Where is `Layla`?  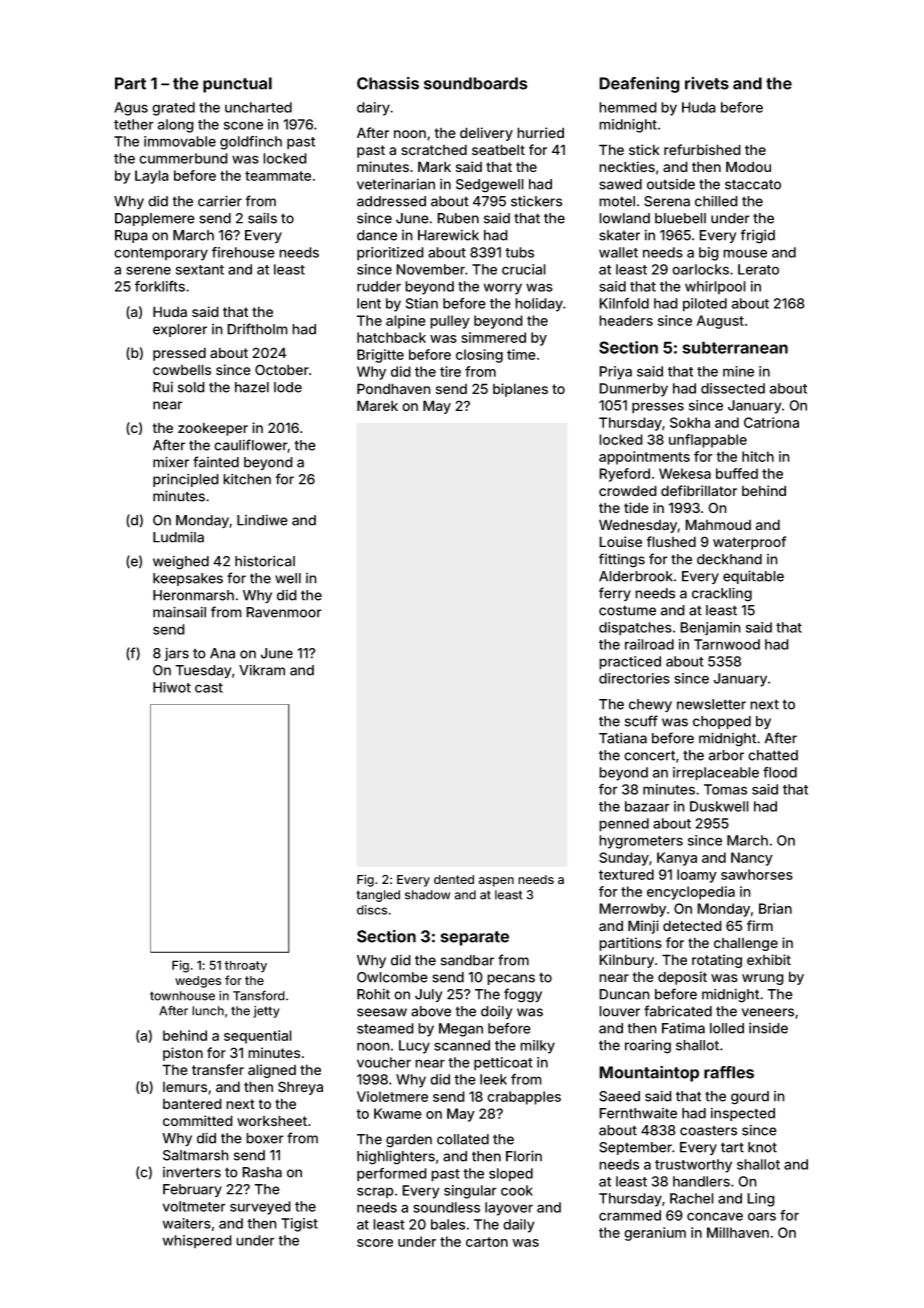
Layla is located at coordinates (152, 177).
